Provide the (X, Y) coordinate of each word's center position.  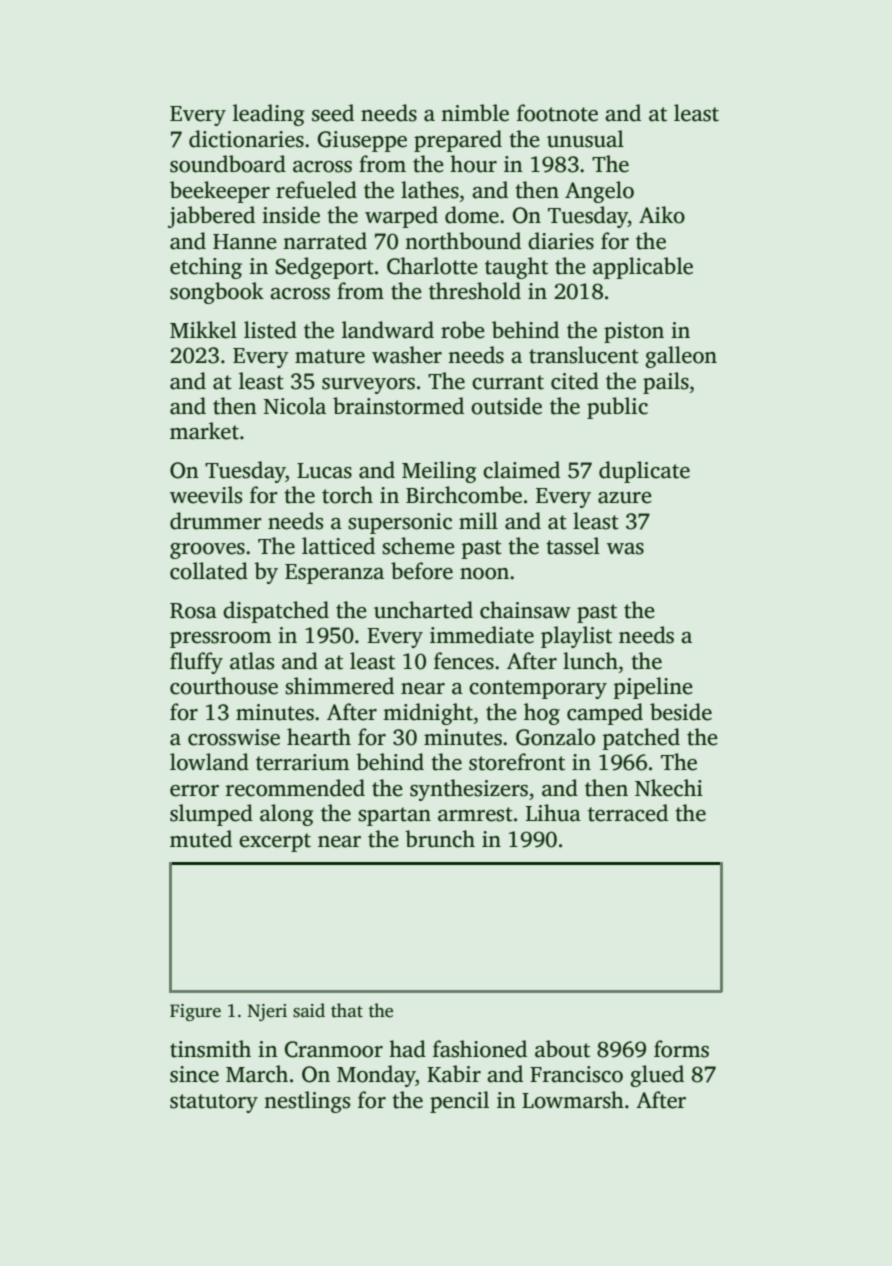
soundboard (228, 164)
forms (681, 1049)
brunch (440, 839)
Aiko (662, 215)
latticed (338, 546)
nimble (475, 113)
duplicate (644, 472)
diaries (561, 241)
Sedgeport (325, 268)
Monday (376, 1076)
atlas (252, 661)
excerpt (275, 842)
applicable (643, 268)
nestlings (307, 1102)
